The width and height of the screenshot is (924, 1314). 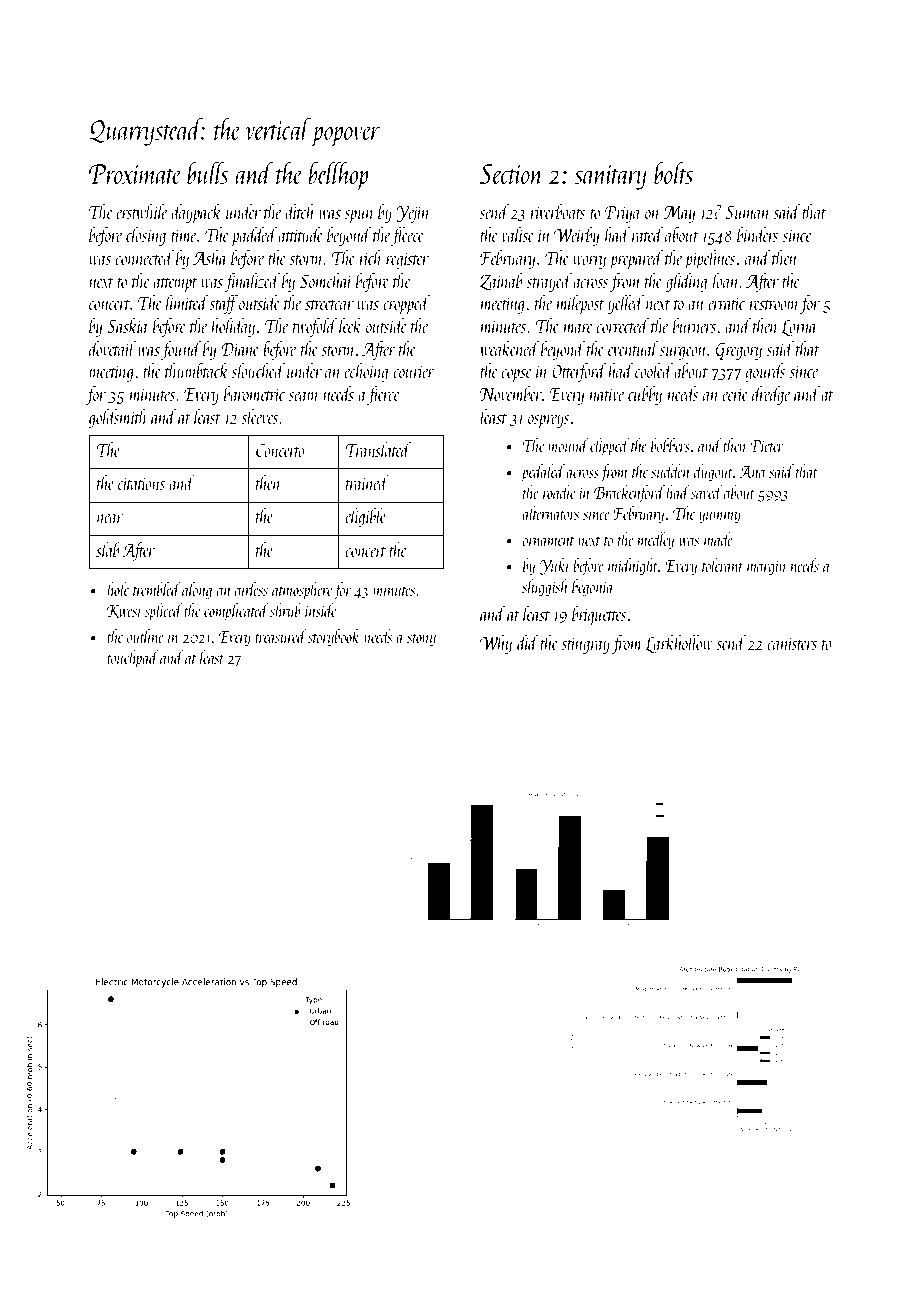 What do you see at coordinates (645, 395) in the screenshot?
I see `cubby` at bounding box center [645, 395].
